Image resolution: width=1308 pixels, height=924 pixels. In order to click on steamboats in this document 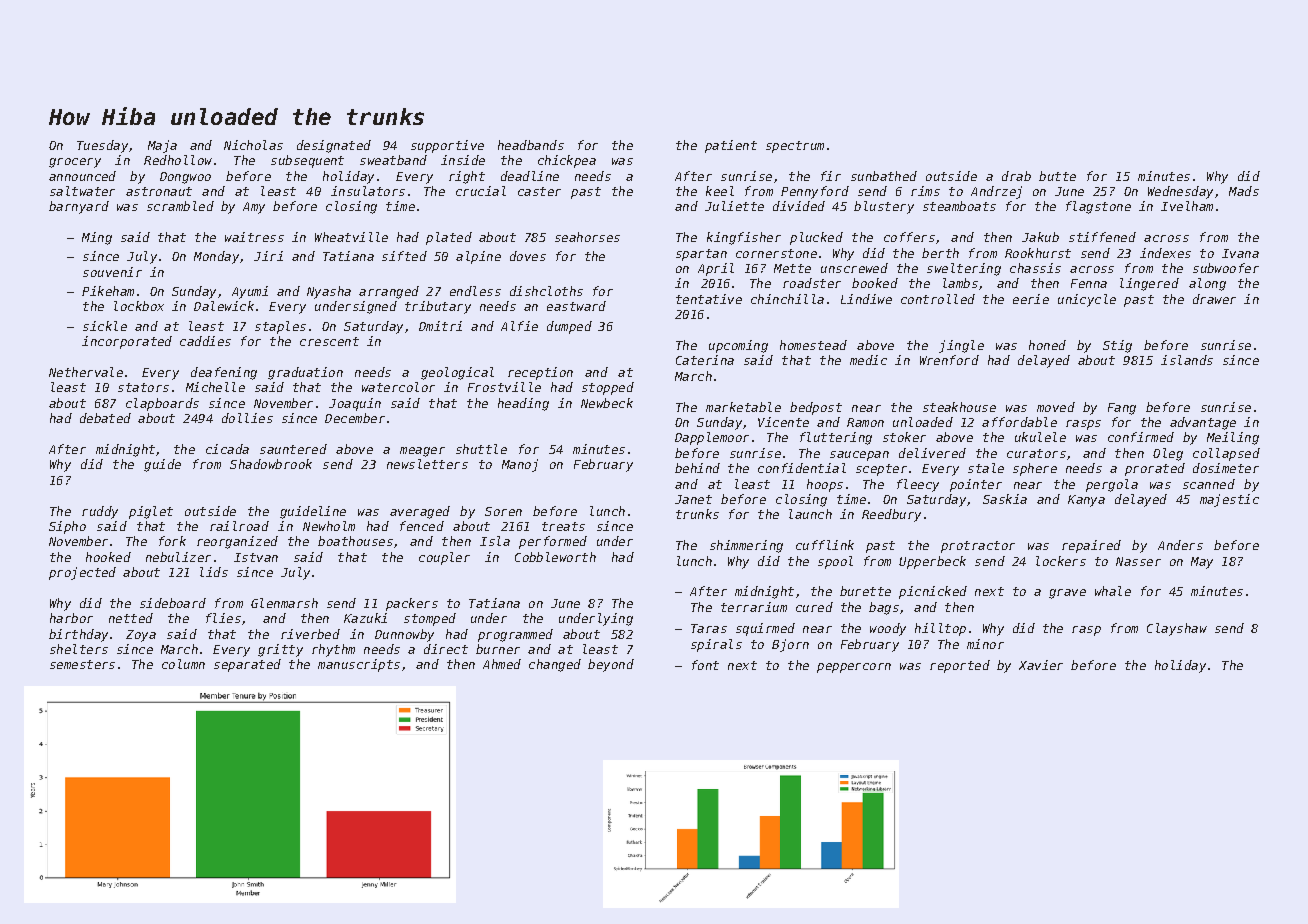, I will do `click(959, 206)`.
